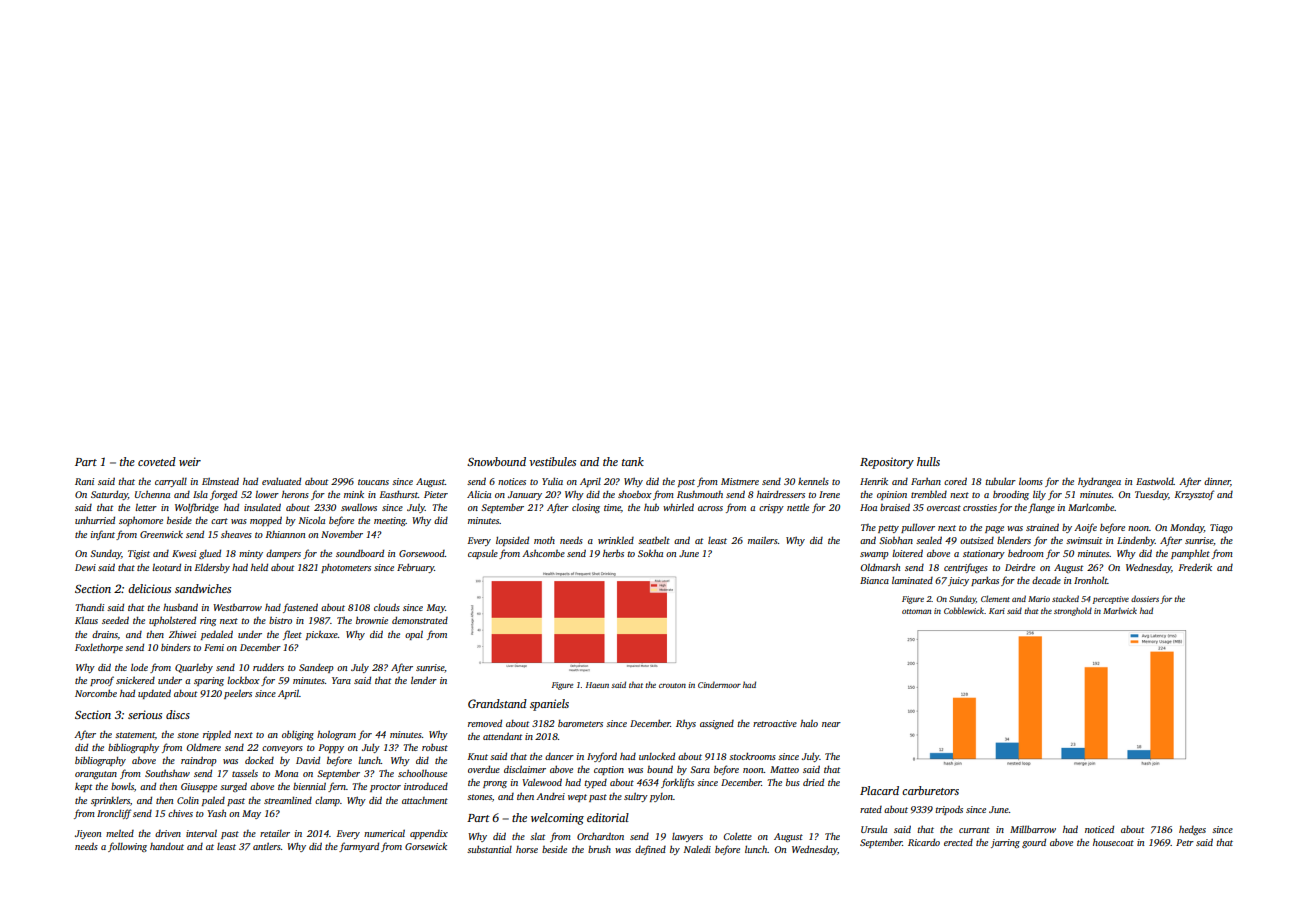 This image has width=1308, height=924. I want to click on Thandi, so click(89, 607).
